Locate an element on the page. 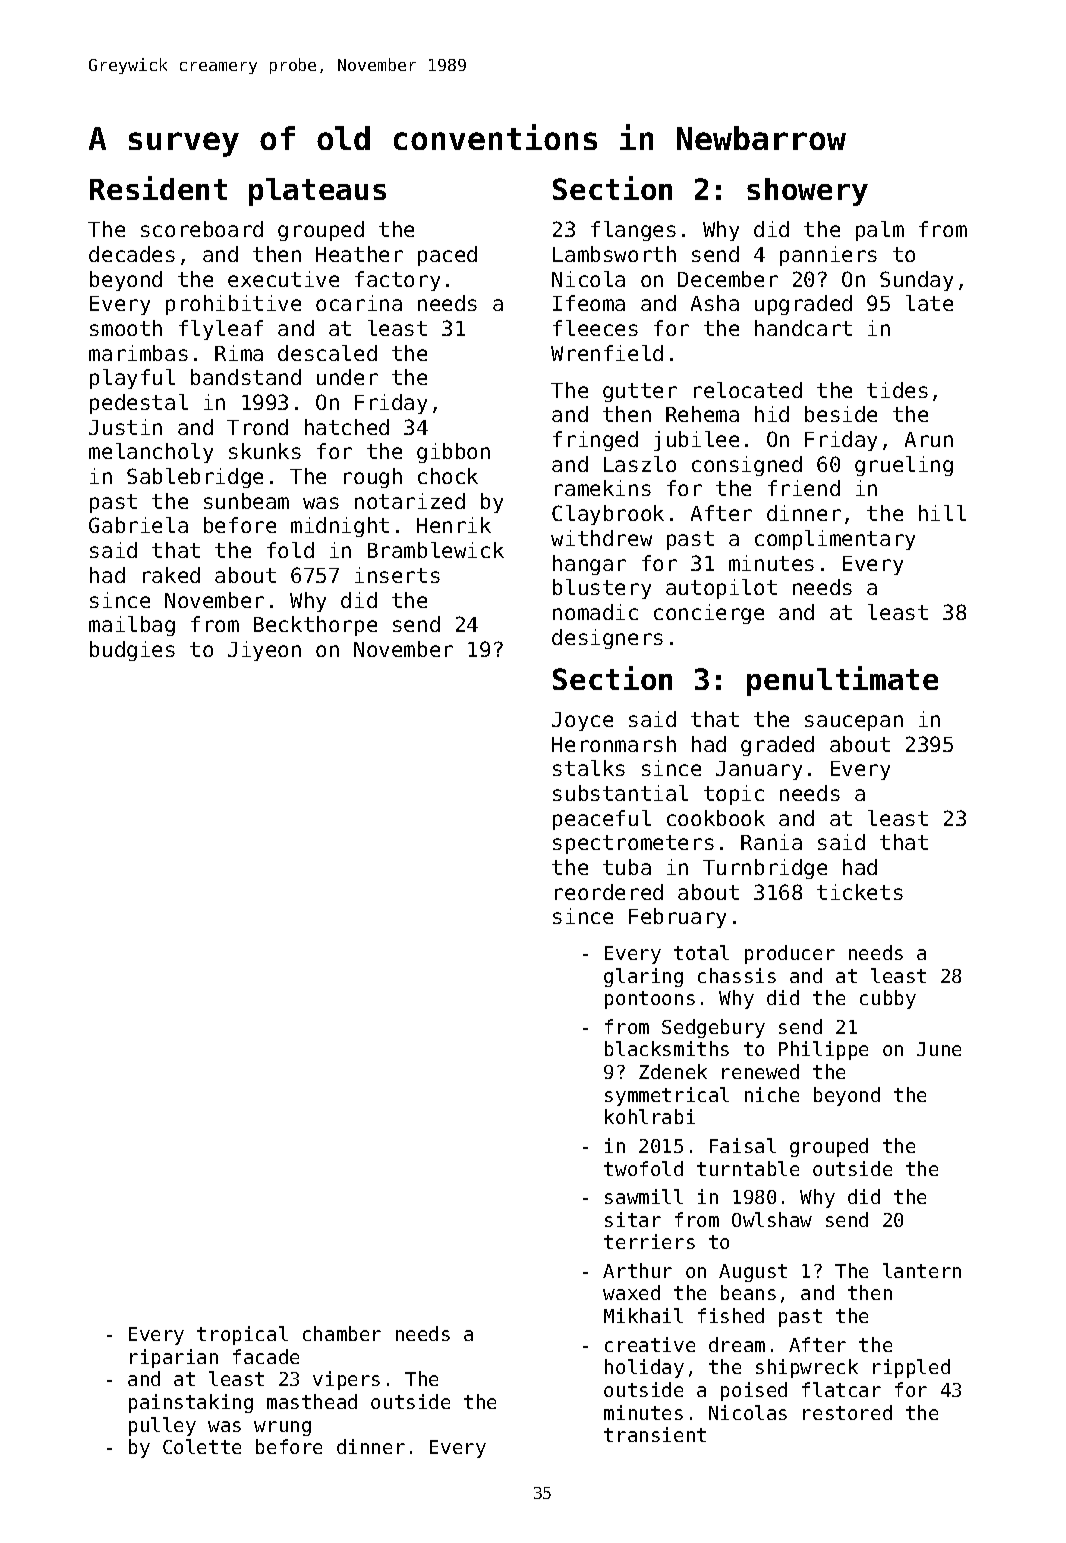 The height and width of the page is (1543, 1066). Heather is located at coordinates (359, 254).
